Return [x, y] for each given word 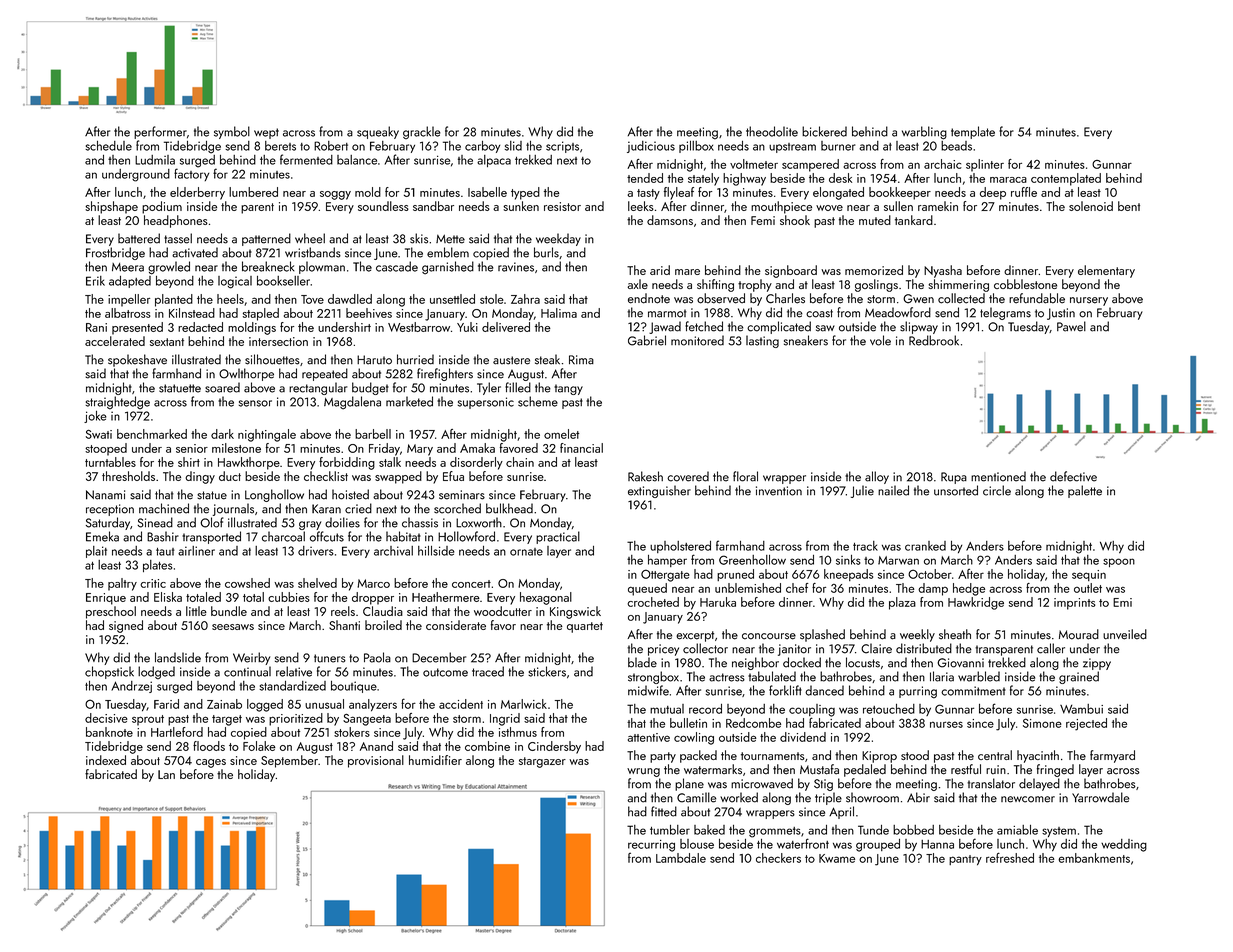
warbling [924, 133]
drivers [316, 551]
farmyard [1112, 756]
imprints [1075, 604]
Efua [453, 476]
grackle [421, 132]
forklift [785, 690]
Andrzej [131, 687]
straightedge [118, 403]
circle [997, 490]
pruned [735, 575]
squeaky [378, 132]
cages [211, 763]
